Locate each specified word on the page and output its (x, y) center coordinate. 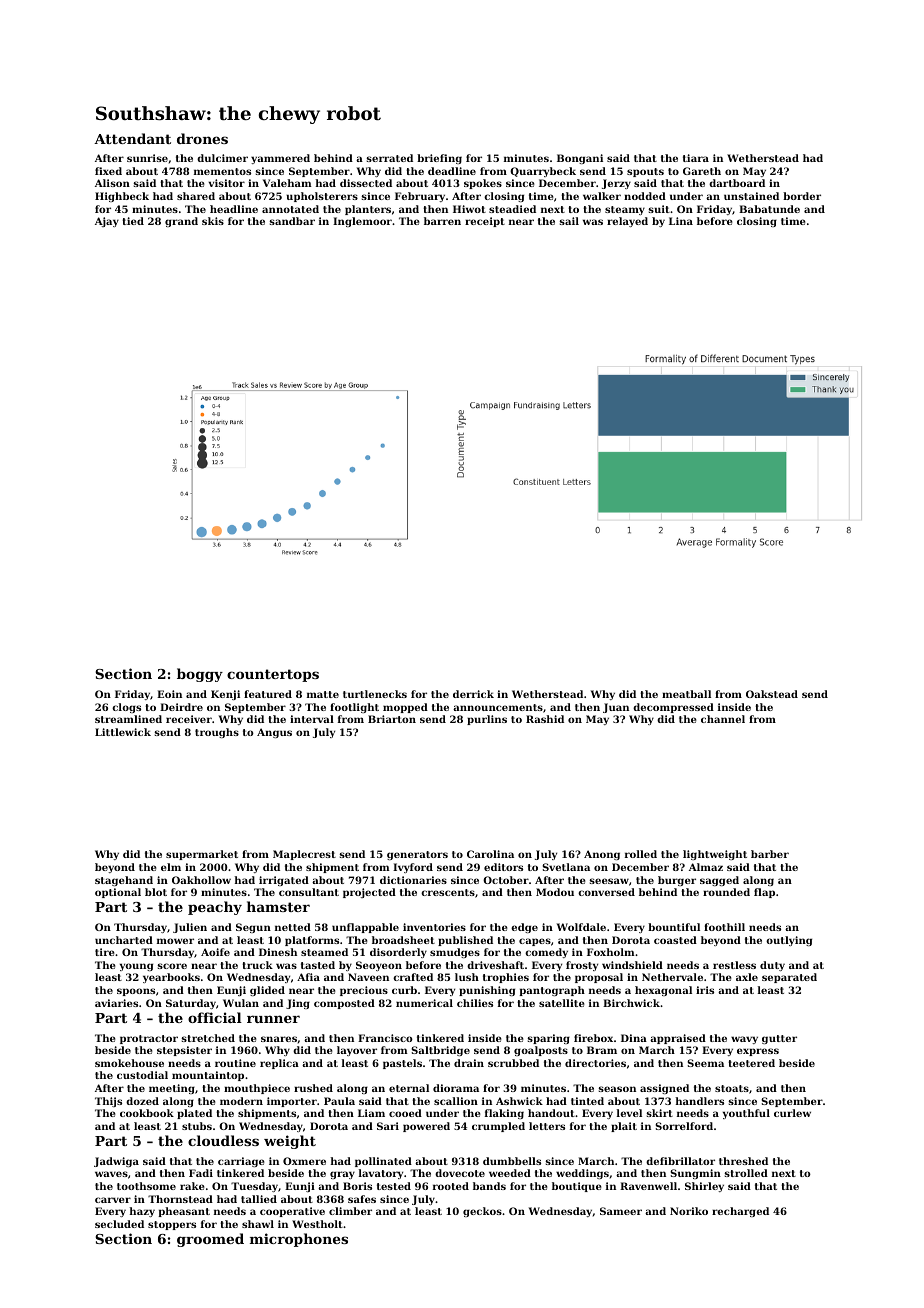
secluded (119, 1224)
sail (569, 221)
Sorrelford (684, 1126)
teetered (751, 1063)
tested (394, 1186)
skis (213, 221)
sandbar (292, 221)
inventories (434, 927)
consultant (309, 892)
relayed (627, 222)
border (802, 196)
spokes (483, 184)
